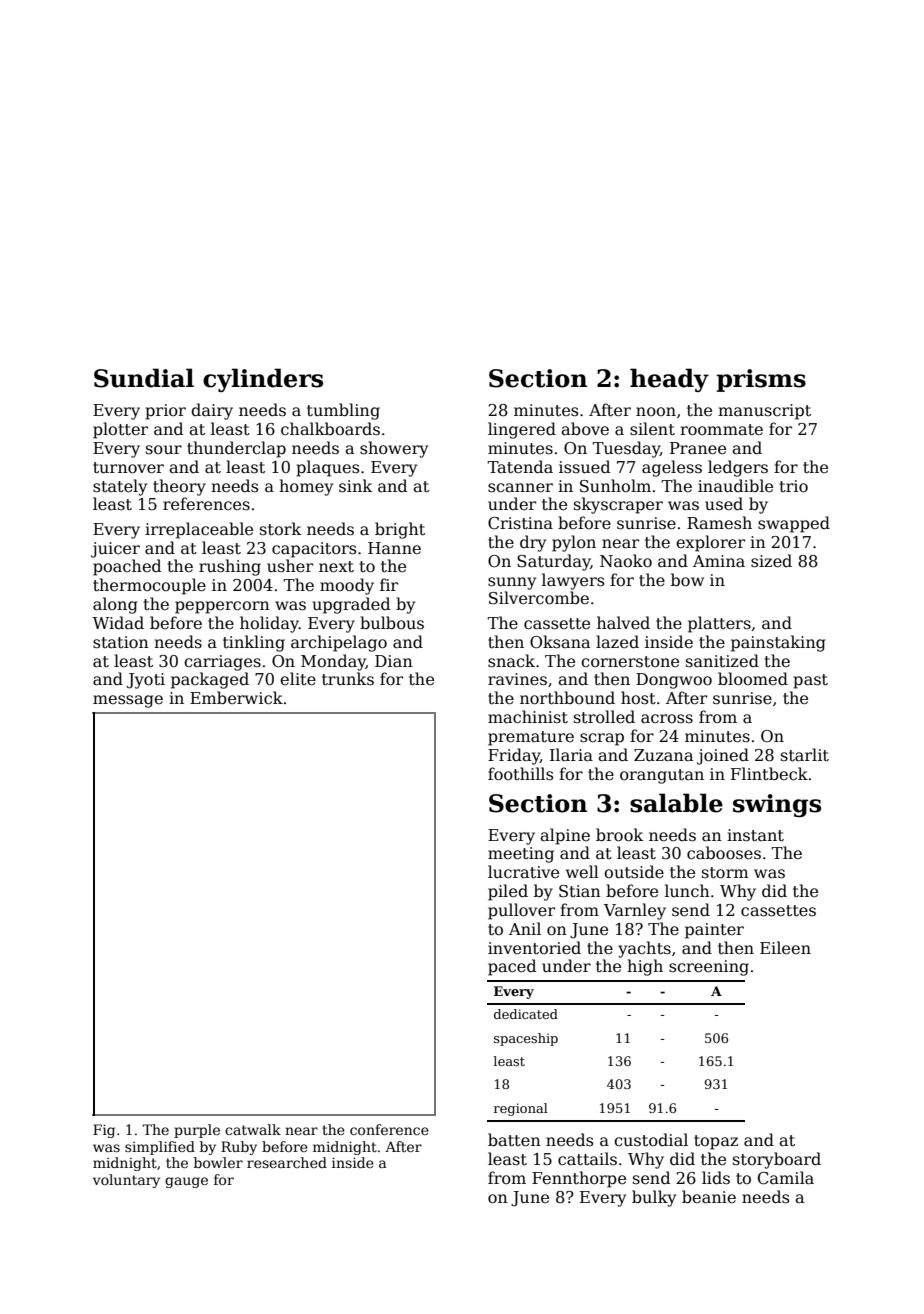 The image size is (924, 1314). I want to click on Dongwoo, so click(674, 681).
